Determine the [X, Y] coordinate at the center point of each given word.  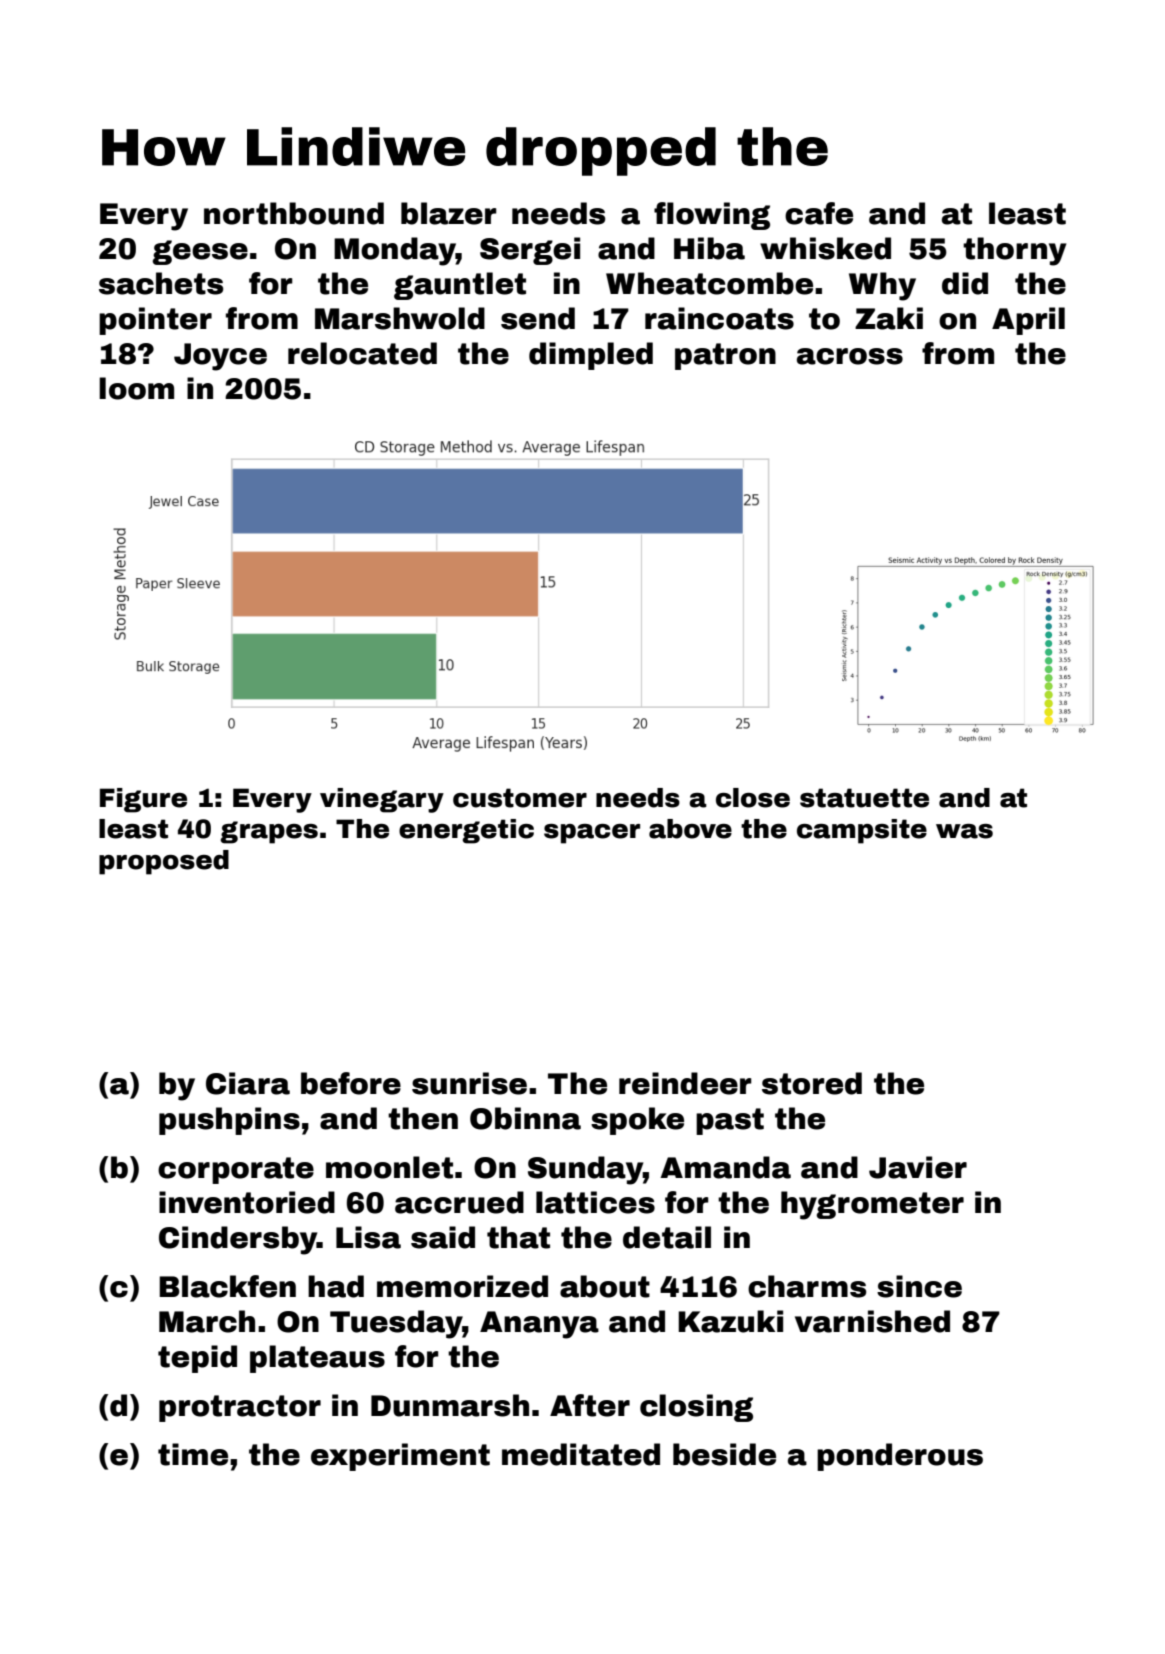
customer [520, 798]
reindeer [685, 1083]
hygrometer [872, 1205]
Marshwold [400, 318]
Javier [918, 1167]
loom [136, 388]
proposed [164, 862]
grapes [269, 832]
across [850, 356]
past [730, 1121]
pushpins [229, 1121]
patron [725, 356]
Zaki [889, 318]
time [193, 1454]
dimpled [591, 356]
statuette [864, 798]
